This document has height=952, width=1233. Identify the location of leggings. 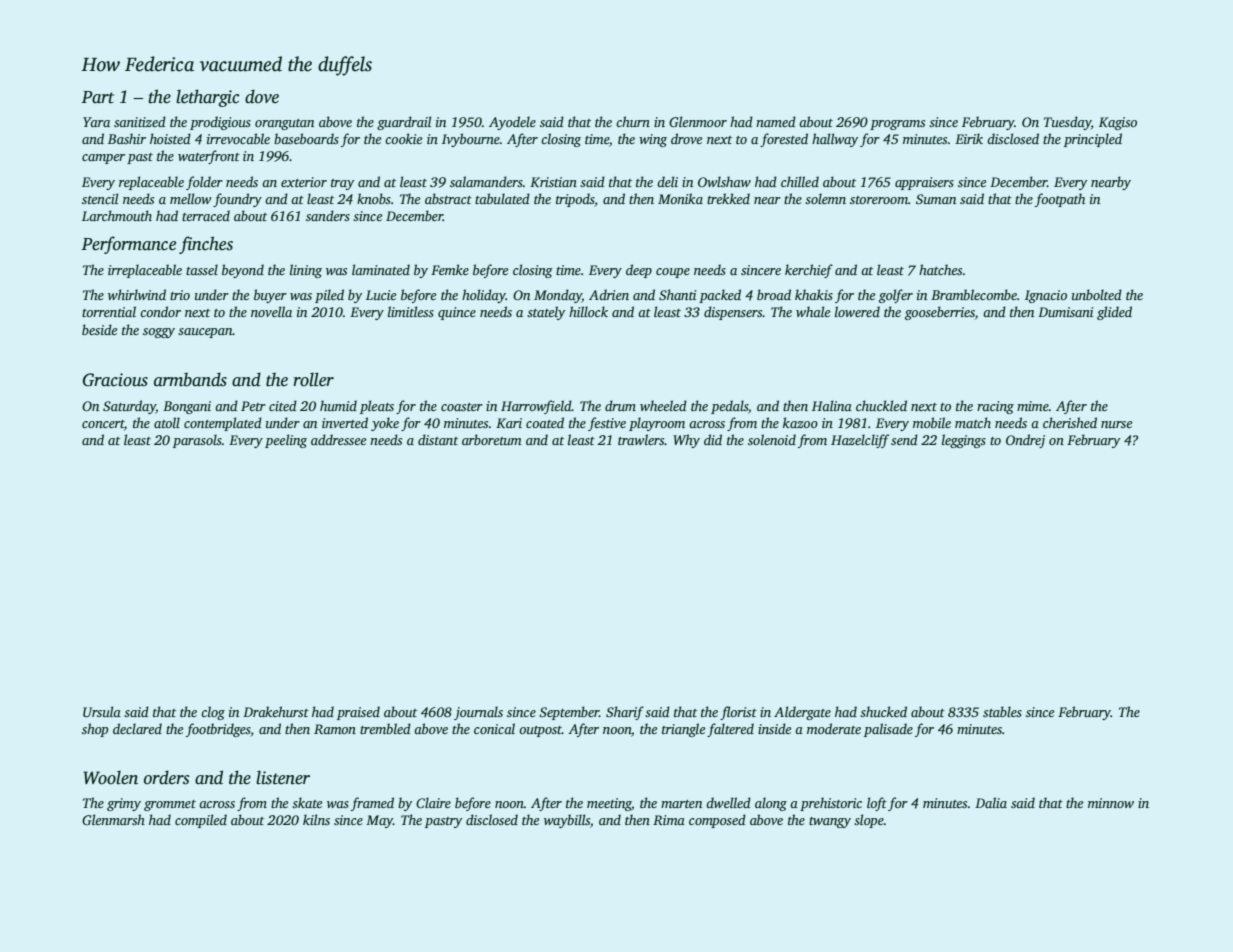
(964, 441).
